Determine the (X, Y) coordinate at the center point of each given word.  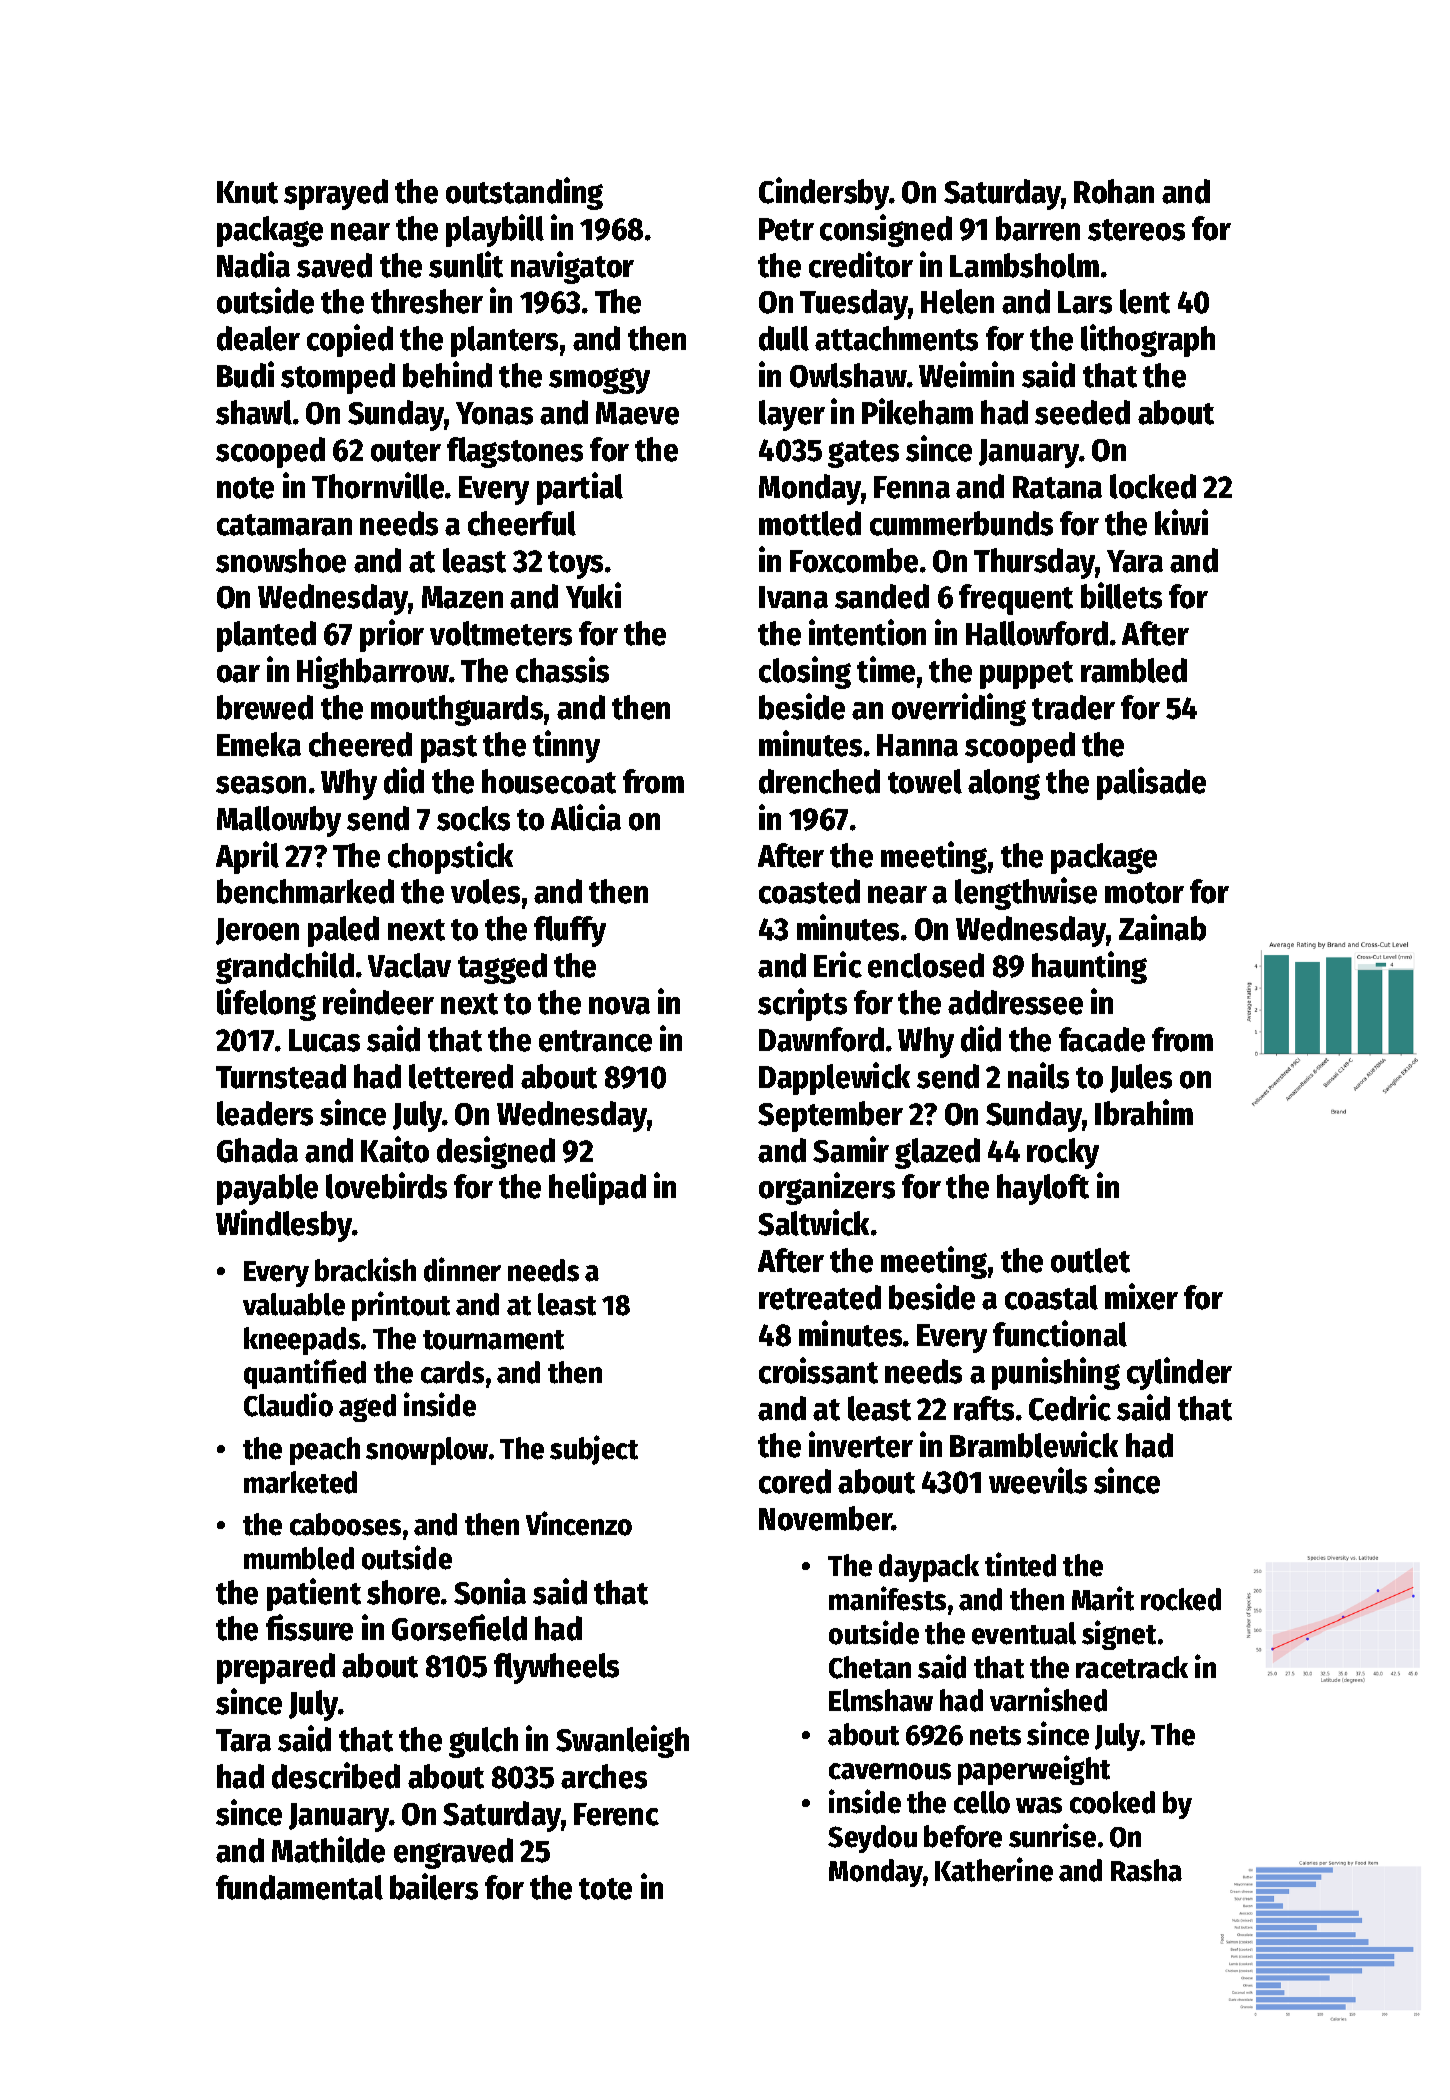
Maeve (637, 413)
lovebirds (386, 1185)
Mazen (462, 597)
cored (795, 1481)
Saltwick (813, 1222)
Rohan (1114, 191)
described (336, 1775)
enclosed (926, 965)
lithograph (1148, 340)
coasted (809, 891)
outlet (1090, 1260)
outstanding (524, 193)
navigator (572, 267)
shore (403, 1592)
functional (1060, 1333)
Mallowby (279, 821)
